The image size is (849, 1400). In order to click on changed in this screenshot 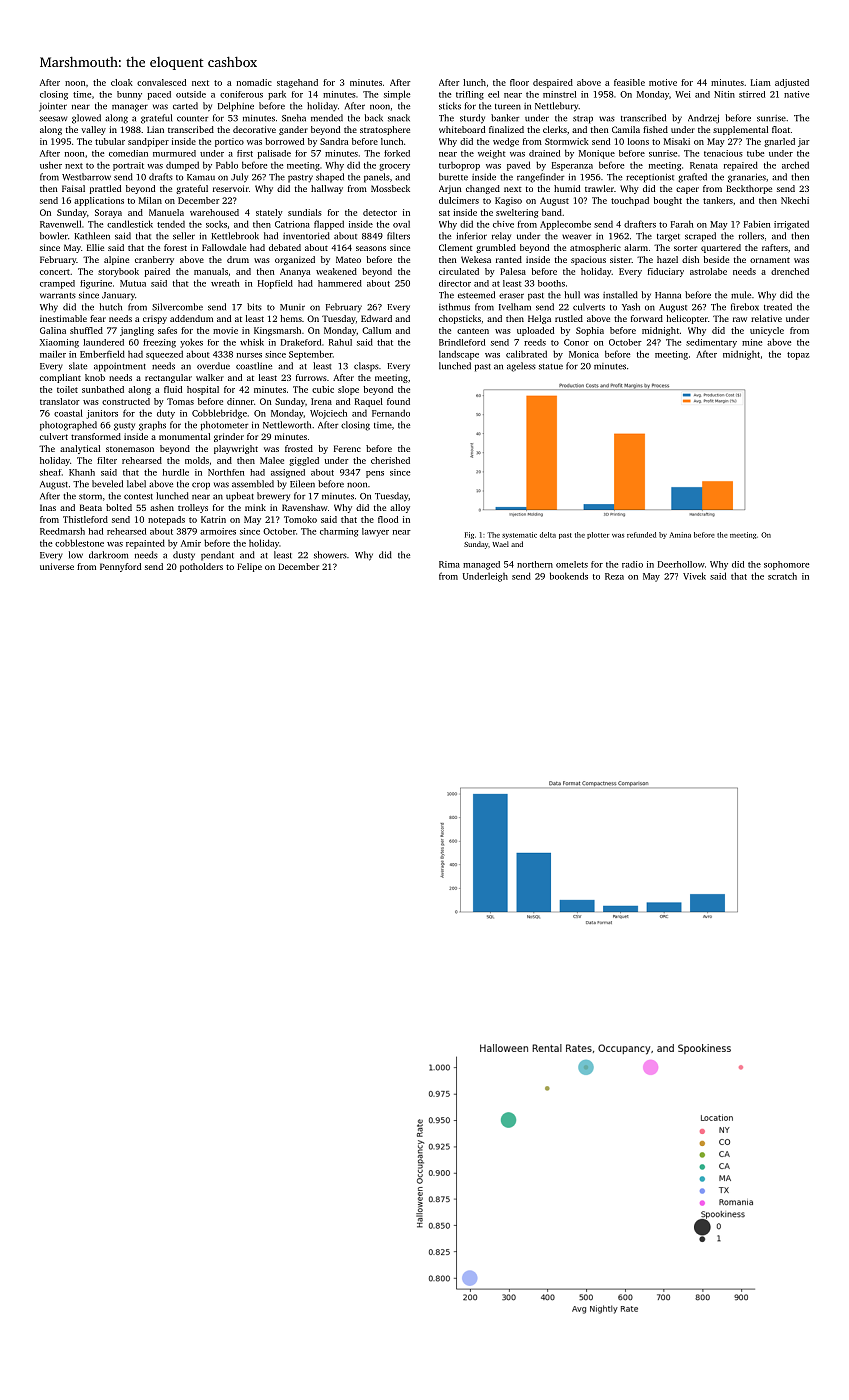, I will do `click(483, 189)`.
